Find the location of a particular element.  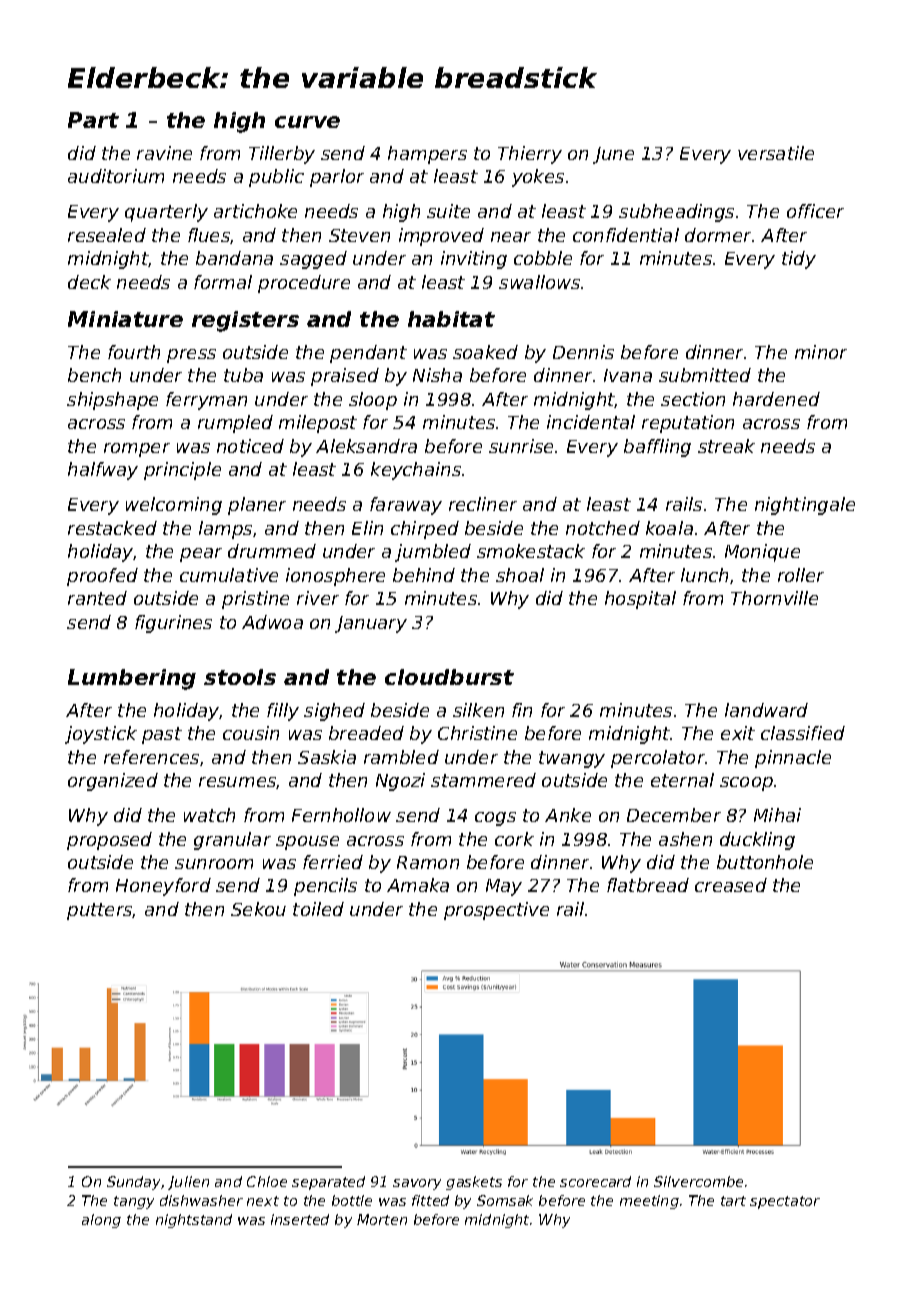

resumes is located at coordinates (238, 783).
